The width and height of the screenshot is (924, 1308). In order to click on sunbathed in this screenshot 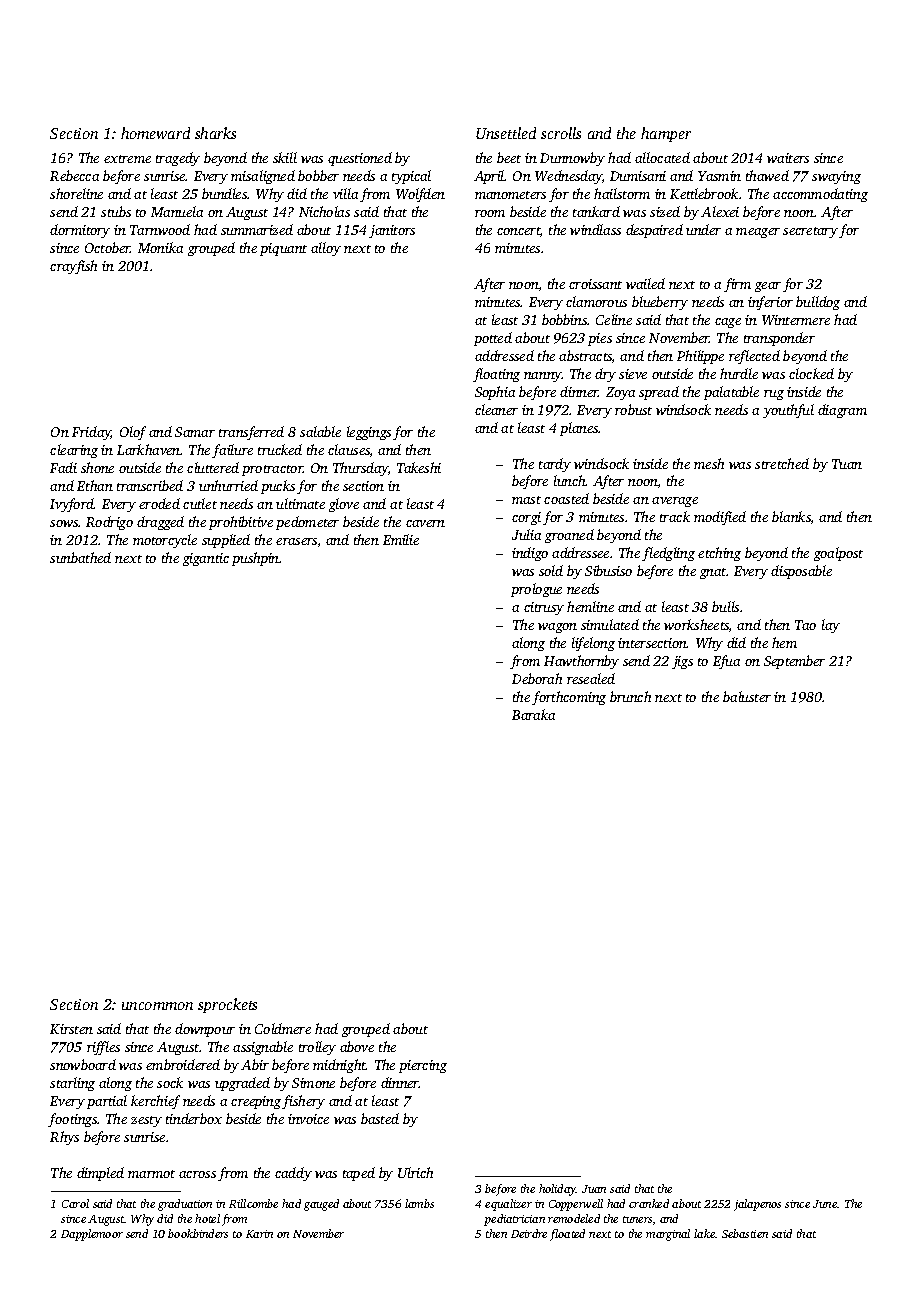, I will do `click(80, 557)`.
